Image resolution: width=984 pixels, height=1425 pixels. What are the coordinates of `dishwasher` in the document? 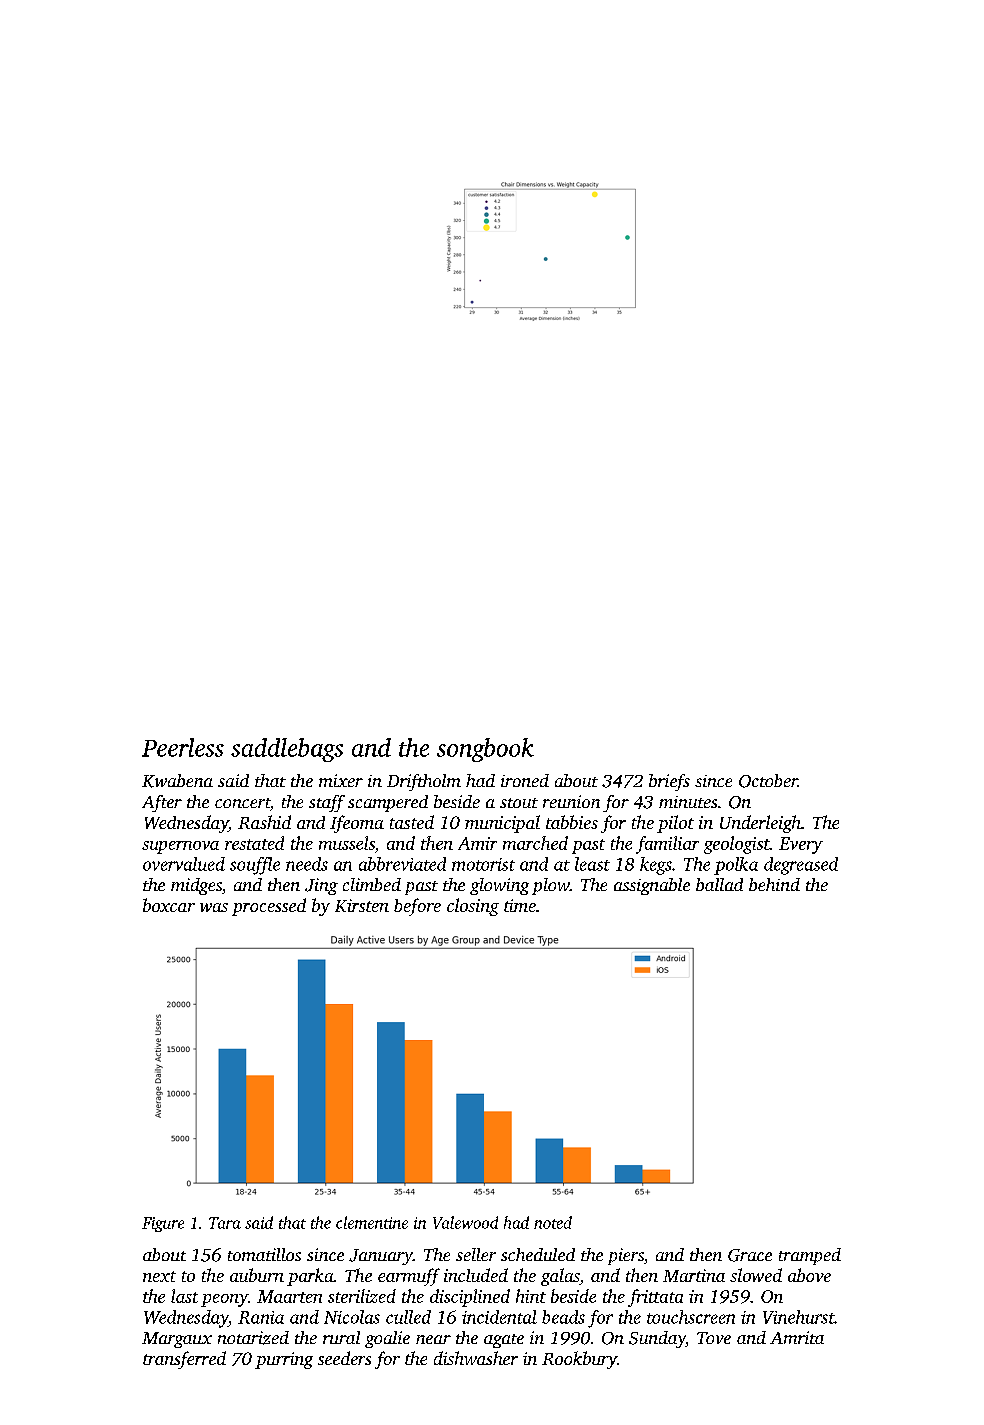 It's located at (476, 1358).
